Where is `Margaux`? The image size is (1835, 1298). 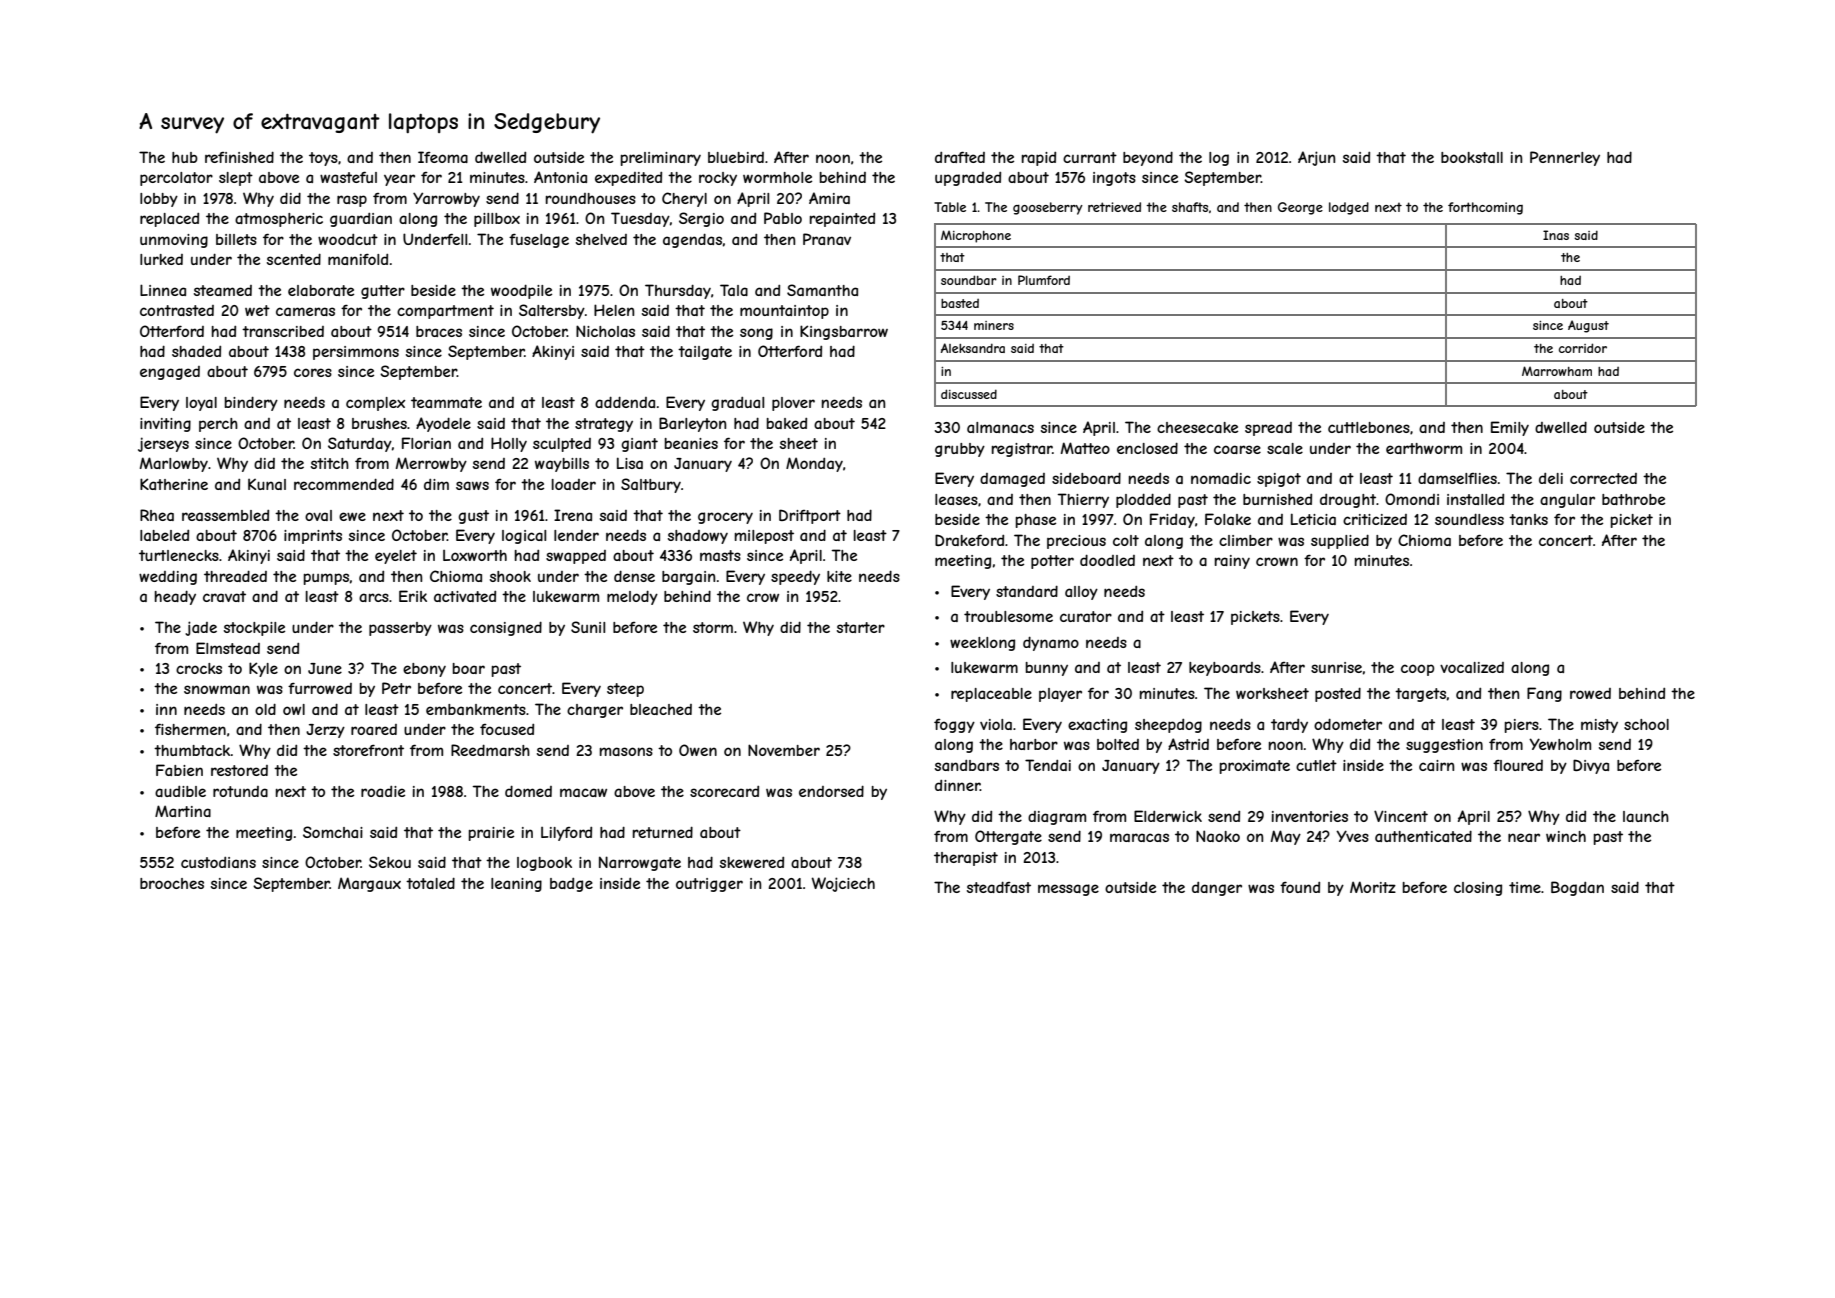 Margaux is located at coordinates (369, 884).
